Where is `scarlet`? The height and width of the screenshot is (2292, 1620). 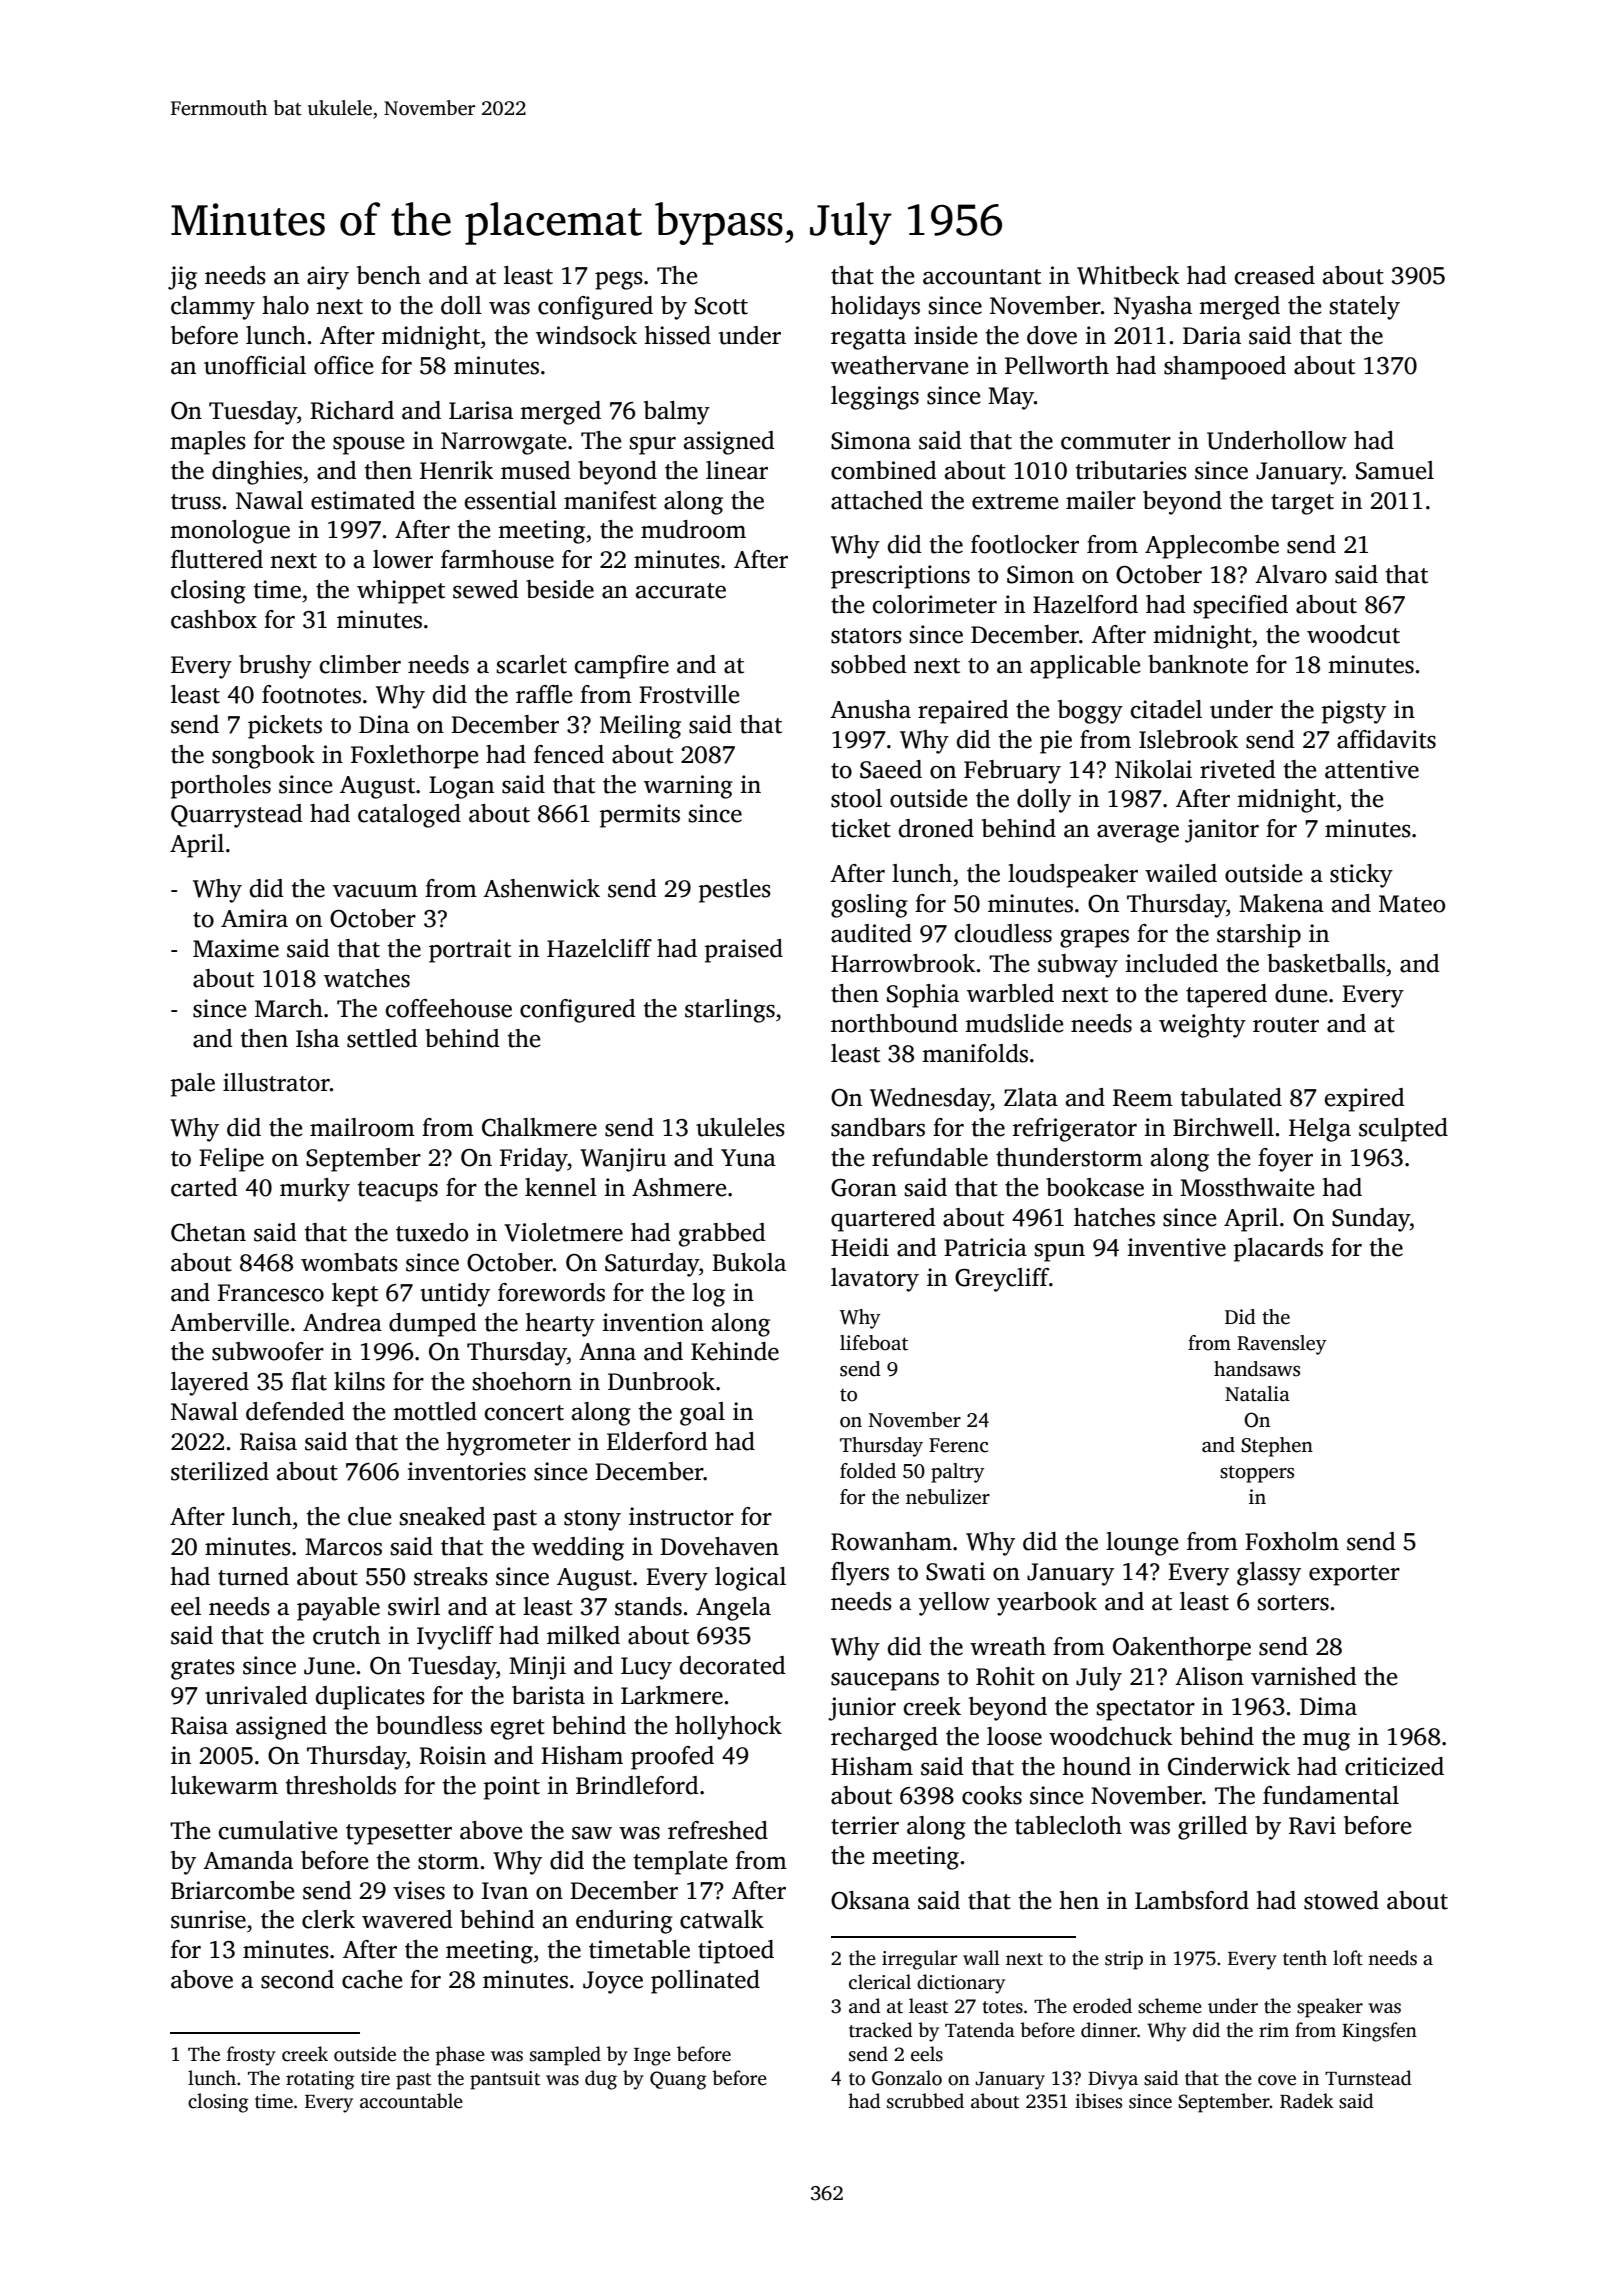
scarlet is located at coordinates (531, 664).
